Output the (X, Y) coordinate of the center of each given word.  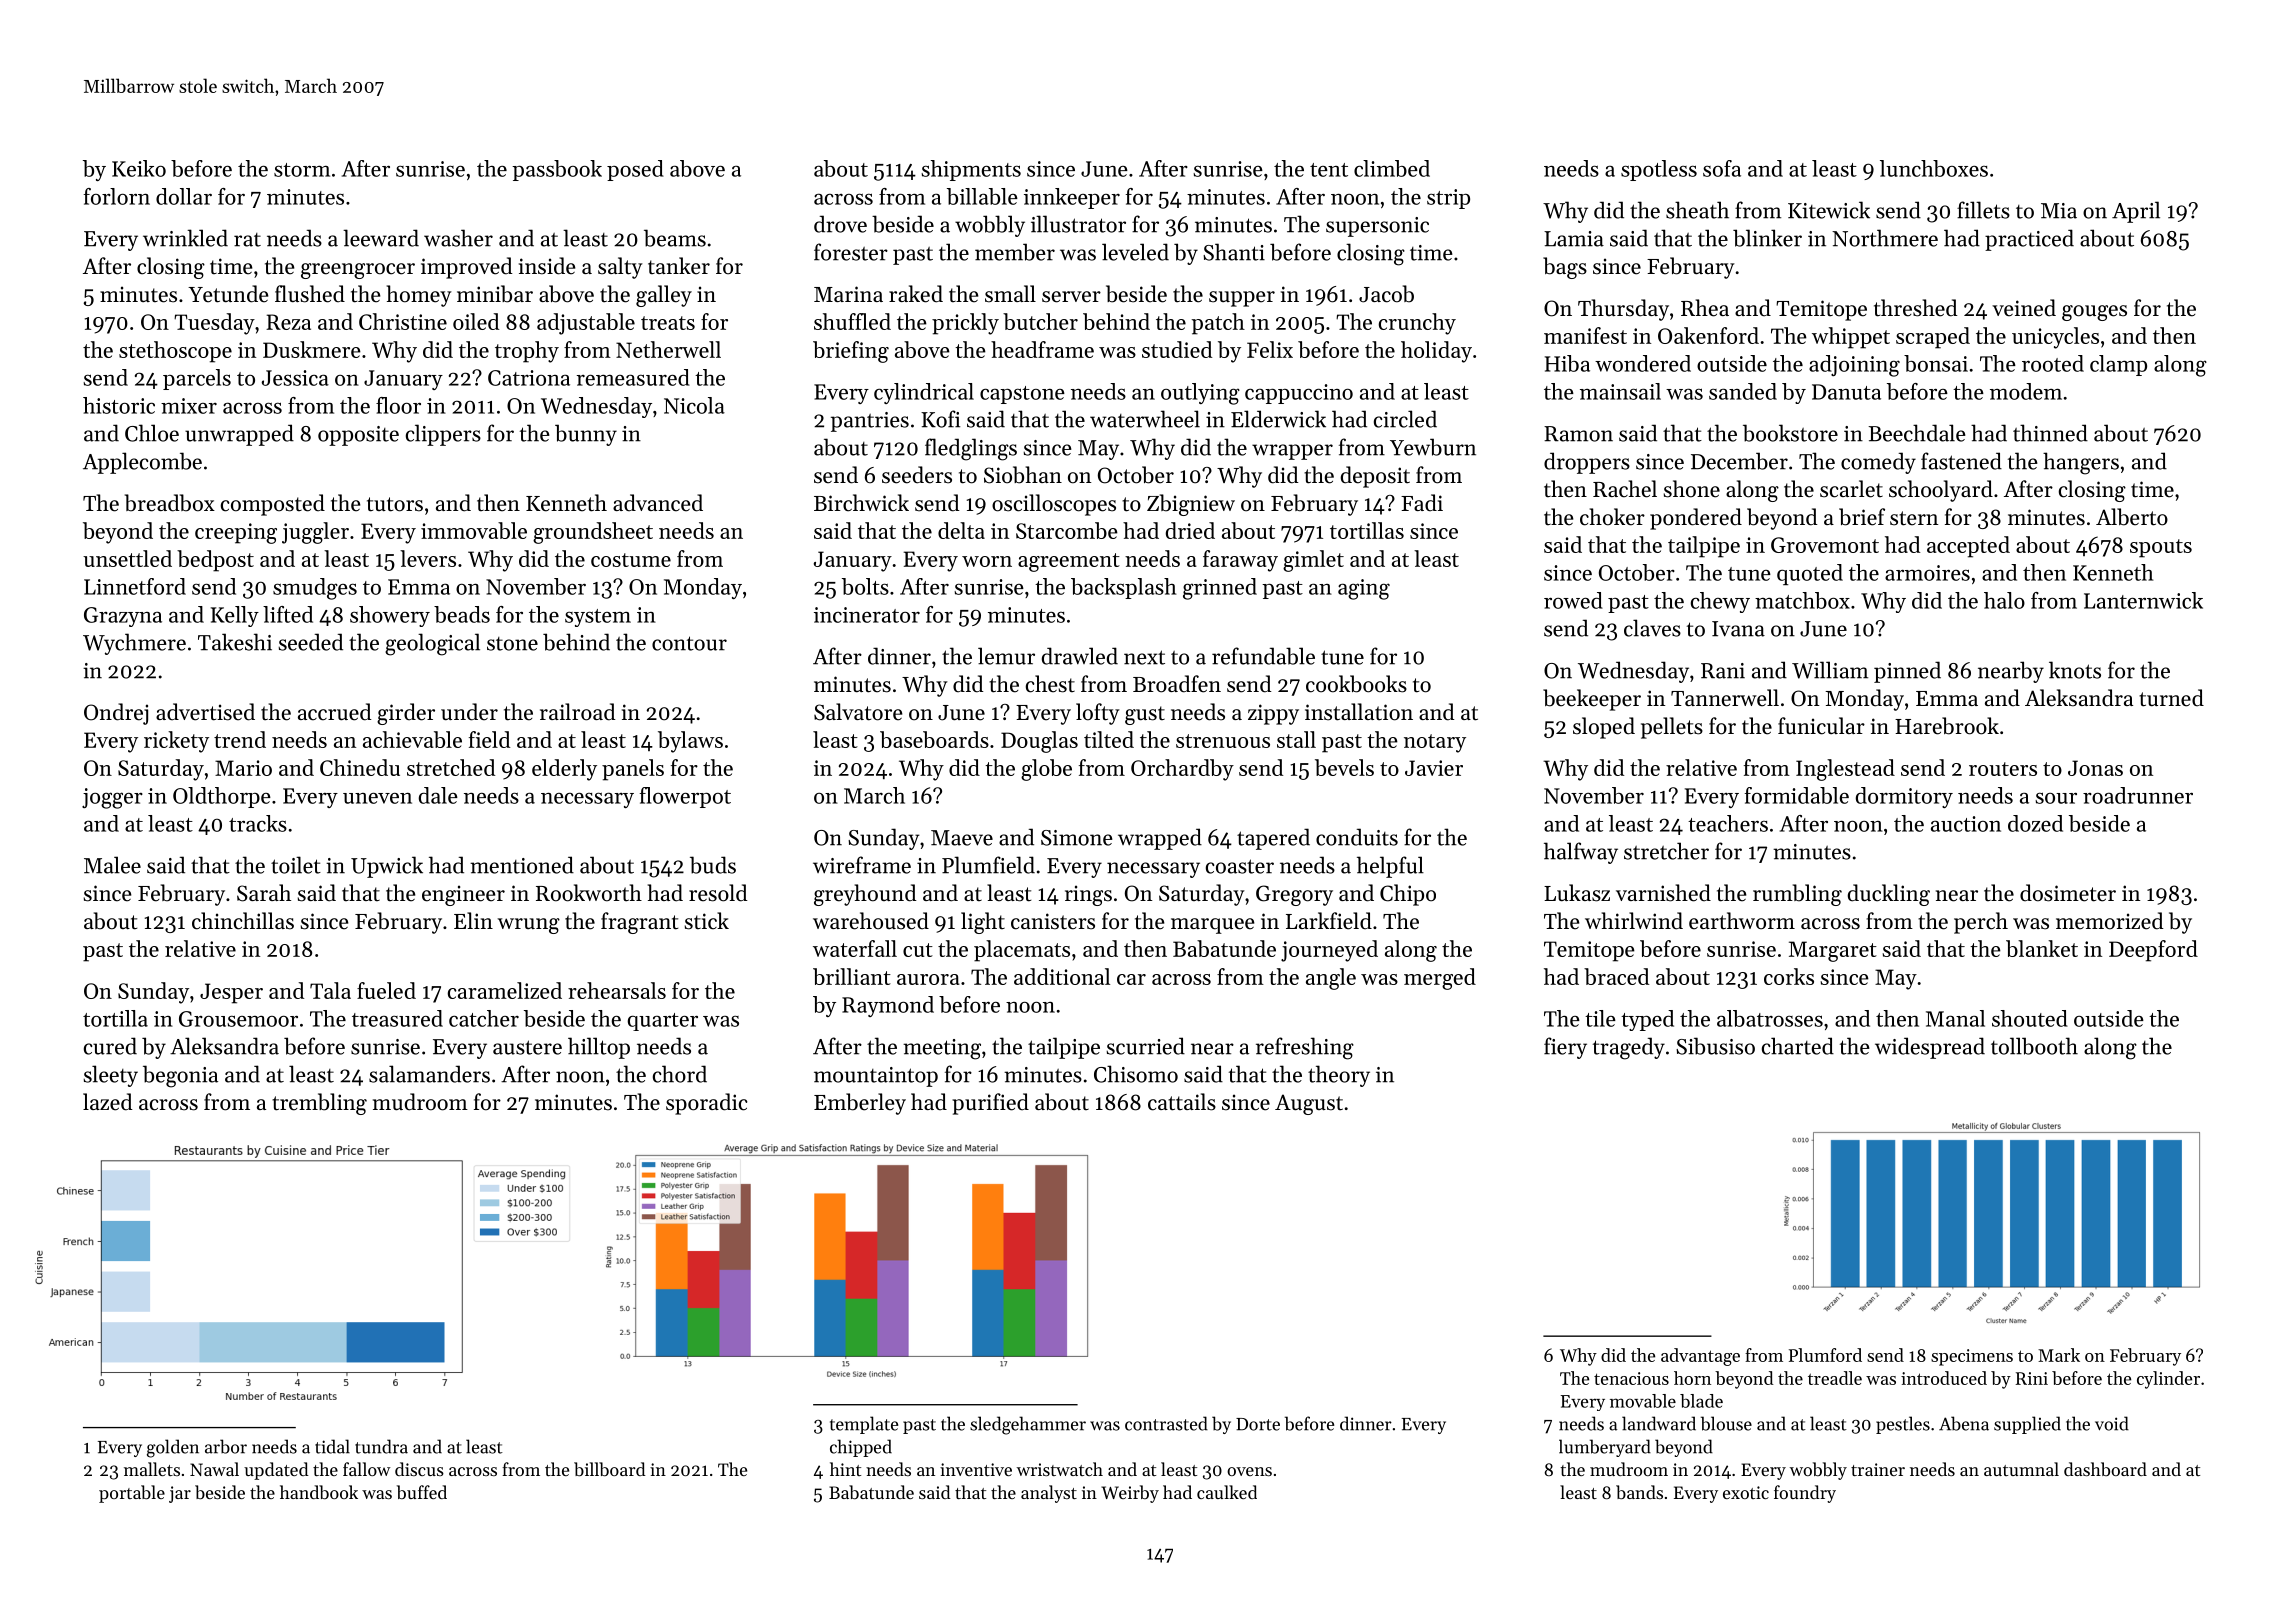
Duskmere (312, 349)
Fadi (1422, 503)
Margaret (1833, 951)
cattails (1182, 1102)
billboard (610, 1469)
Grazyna (123, 617)
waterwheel (1145, 419)
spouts (2161, 548)
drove (840, 224)
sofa (1722, 168)
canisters (1053, 921)
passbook (557, 170)
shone (1692, 489)
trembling (319, 1104)
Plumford (1825, 1355)
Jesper (231, 993)
